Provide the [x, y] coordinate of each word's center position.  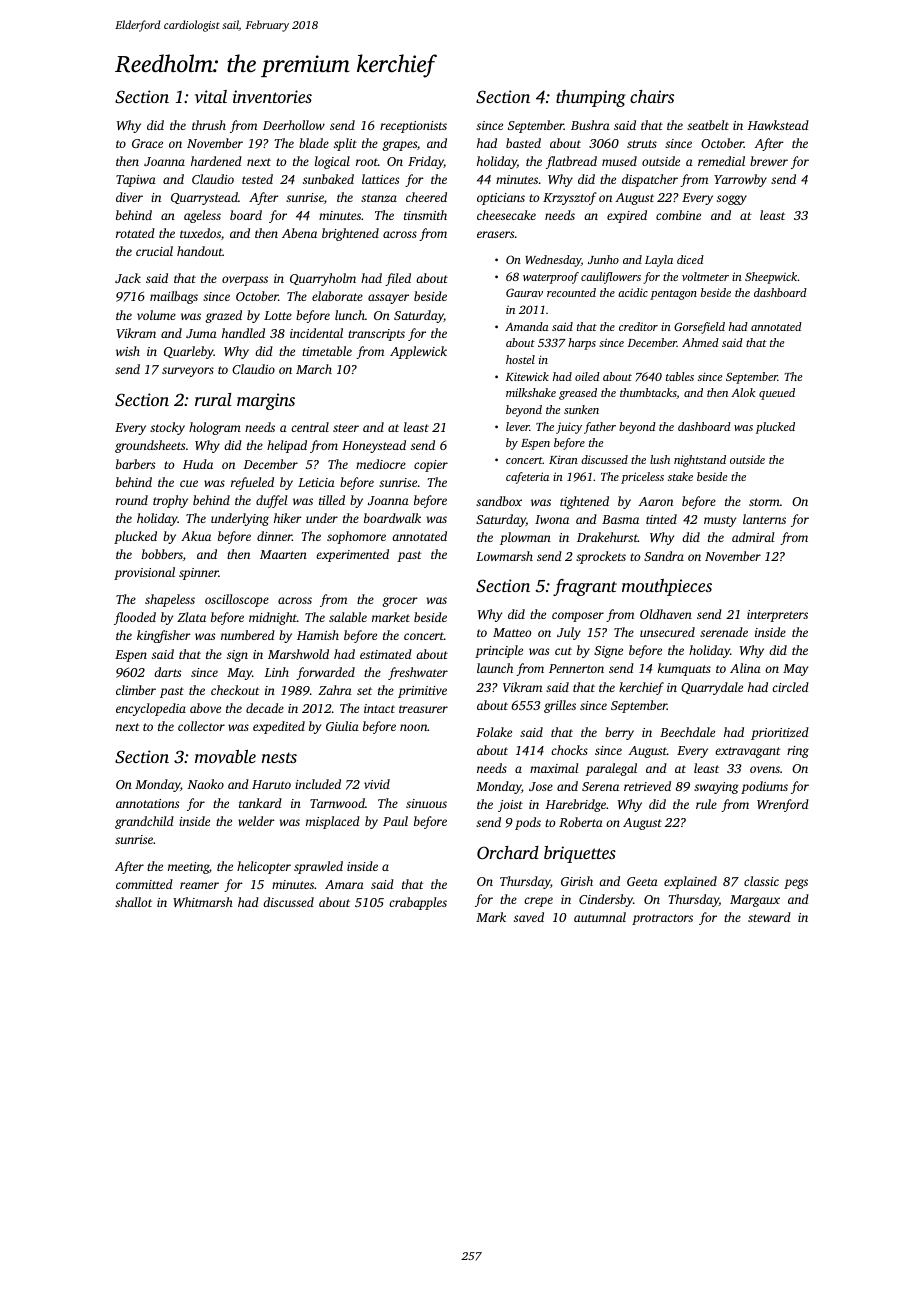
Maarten [283, 554]
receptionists [413, 127]
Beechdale [687, 732]
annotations [147, 803]
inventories [272, 96]
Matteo [512, 632]
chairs [652, 96]
